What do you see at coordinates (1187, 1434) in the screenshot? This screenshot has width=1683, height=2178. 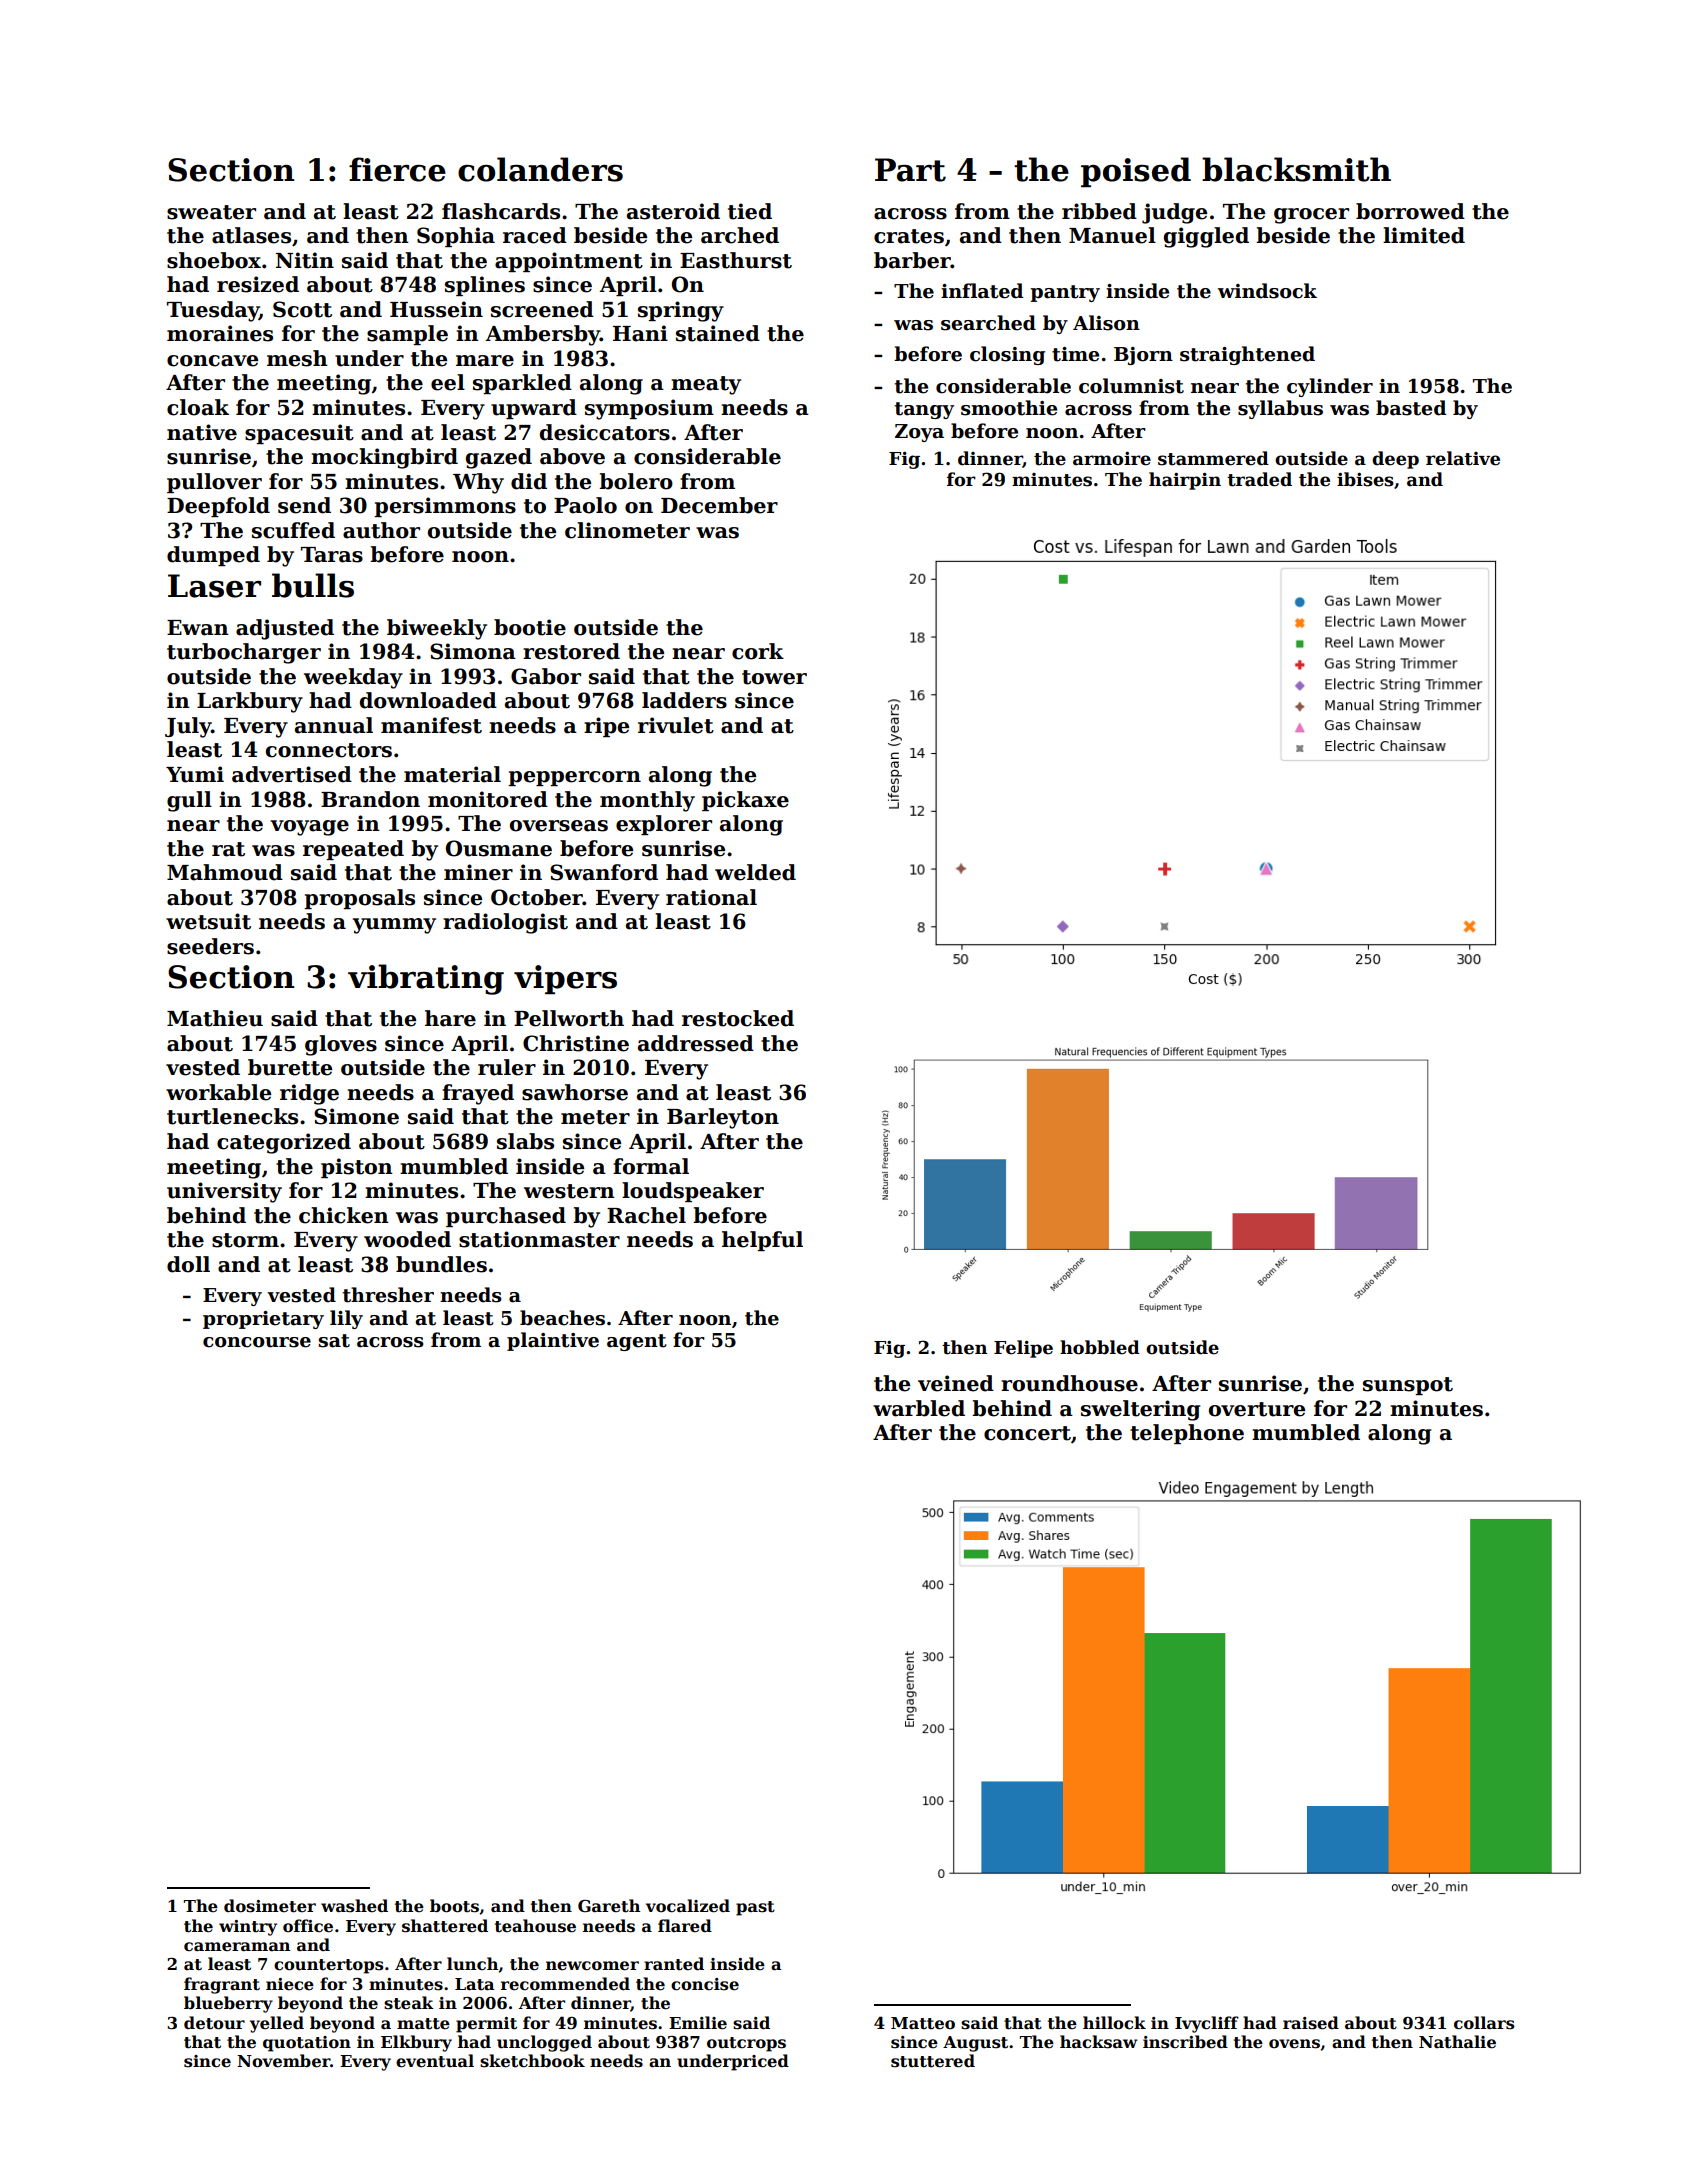 I see `telephone` at bounding box center [1187, 1434].
